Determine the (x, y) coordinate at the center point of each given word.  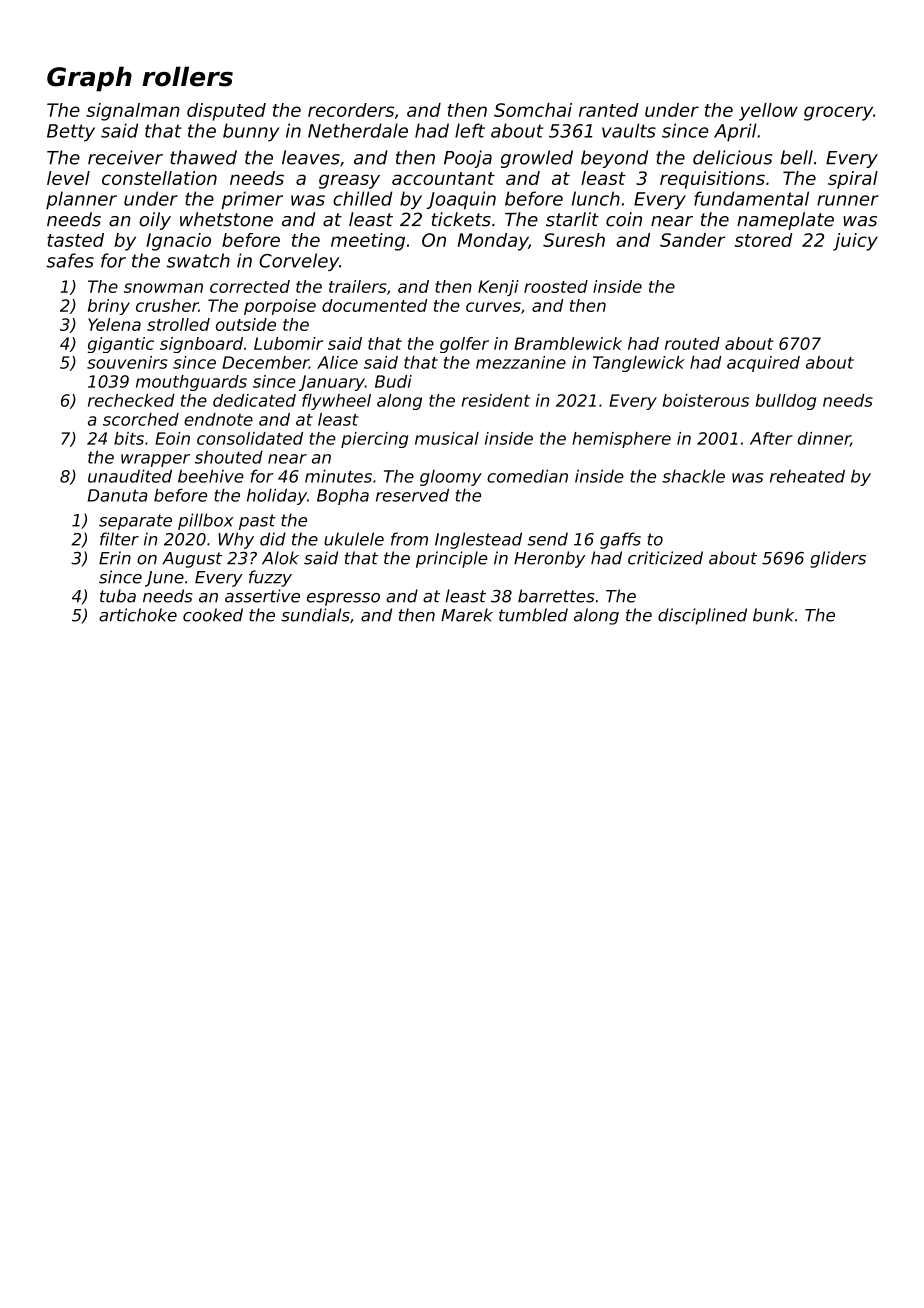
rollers (187, 76)
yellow (768, 112)
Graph (89, 79)
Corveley (299, 262)
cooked (213, 615)
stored (763, 240)
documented (375, 305)
